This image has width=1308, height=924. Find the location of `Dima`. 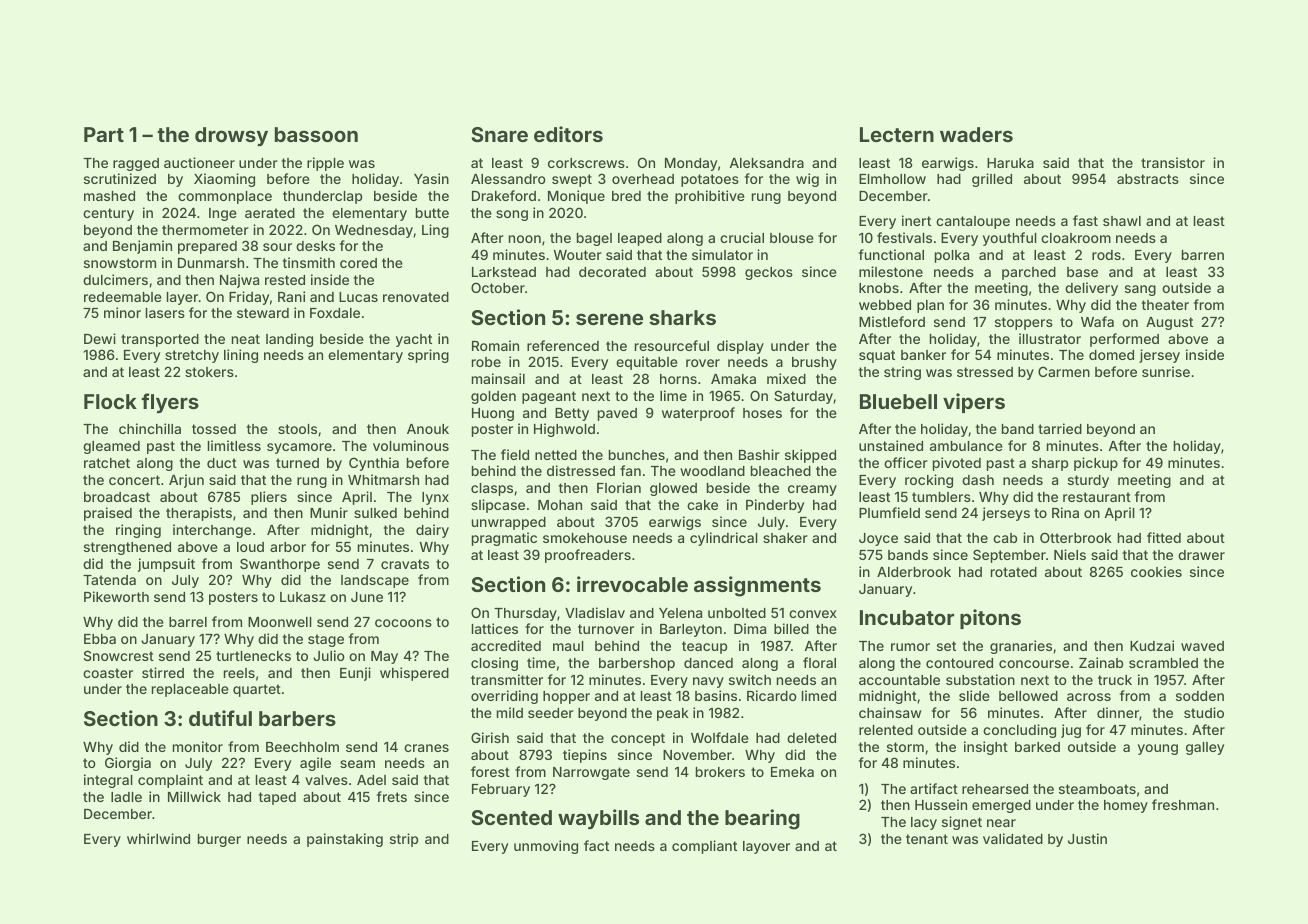

Dima is located at coordinates (750, 628).
